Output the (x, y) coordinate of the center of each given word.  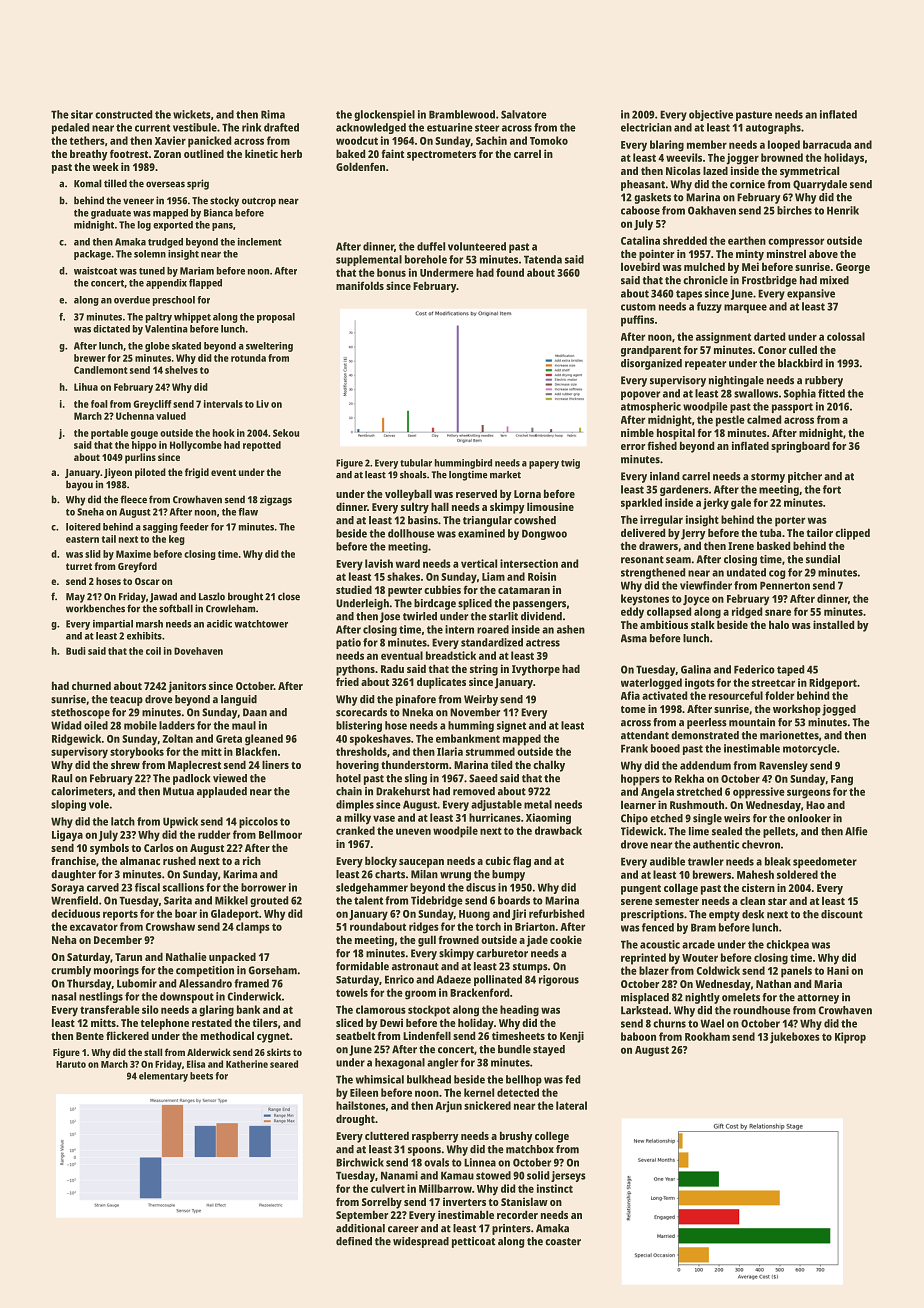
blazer (654, 970)
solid (538, 1175)
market (505, 475)
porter (790, 521)
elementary (163, 1077)
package (92, 255)
